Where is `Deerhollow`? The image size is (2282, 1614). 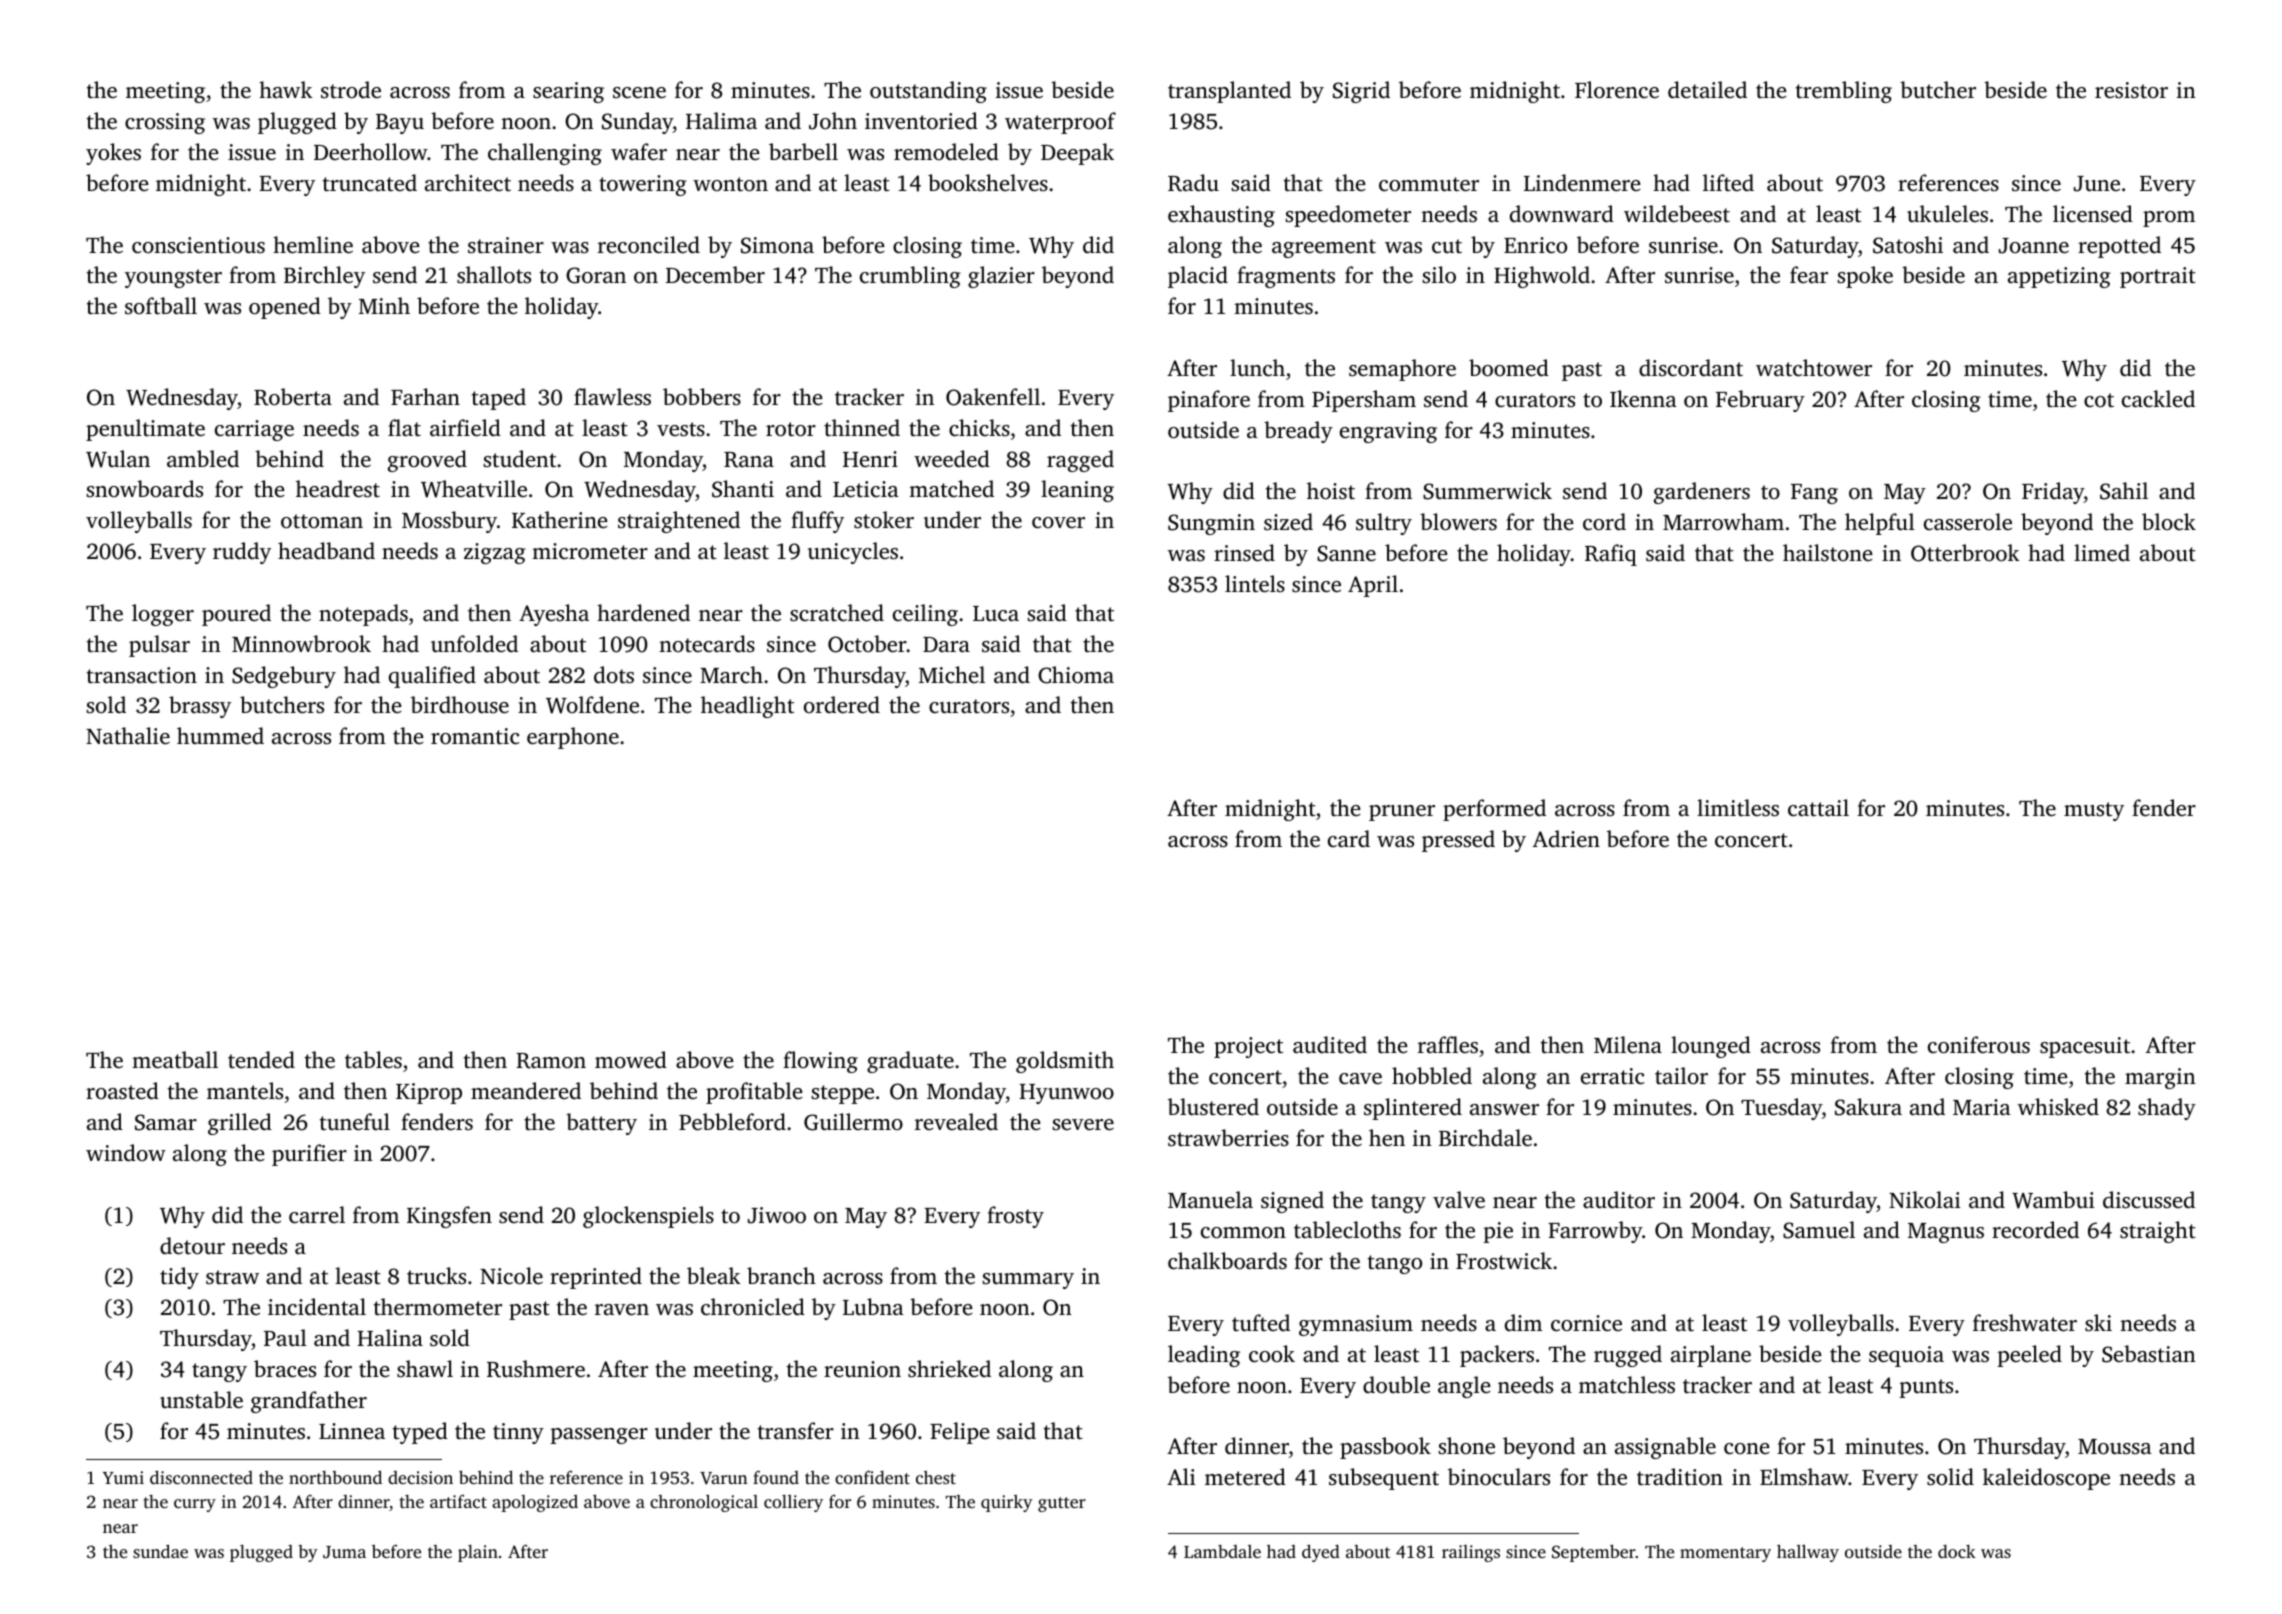 Deerhollow is located at coordinates (371, 151).
